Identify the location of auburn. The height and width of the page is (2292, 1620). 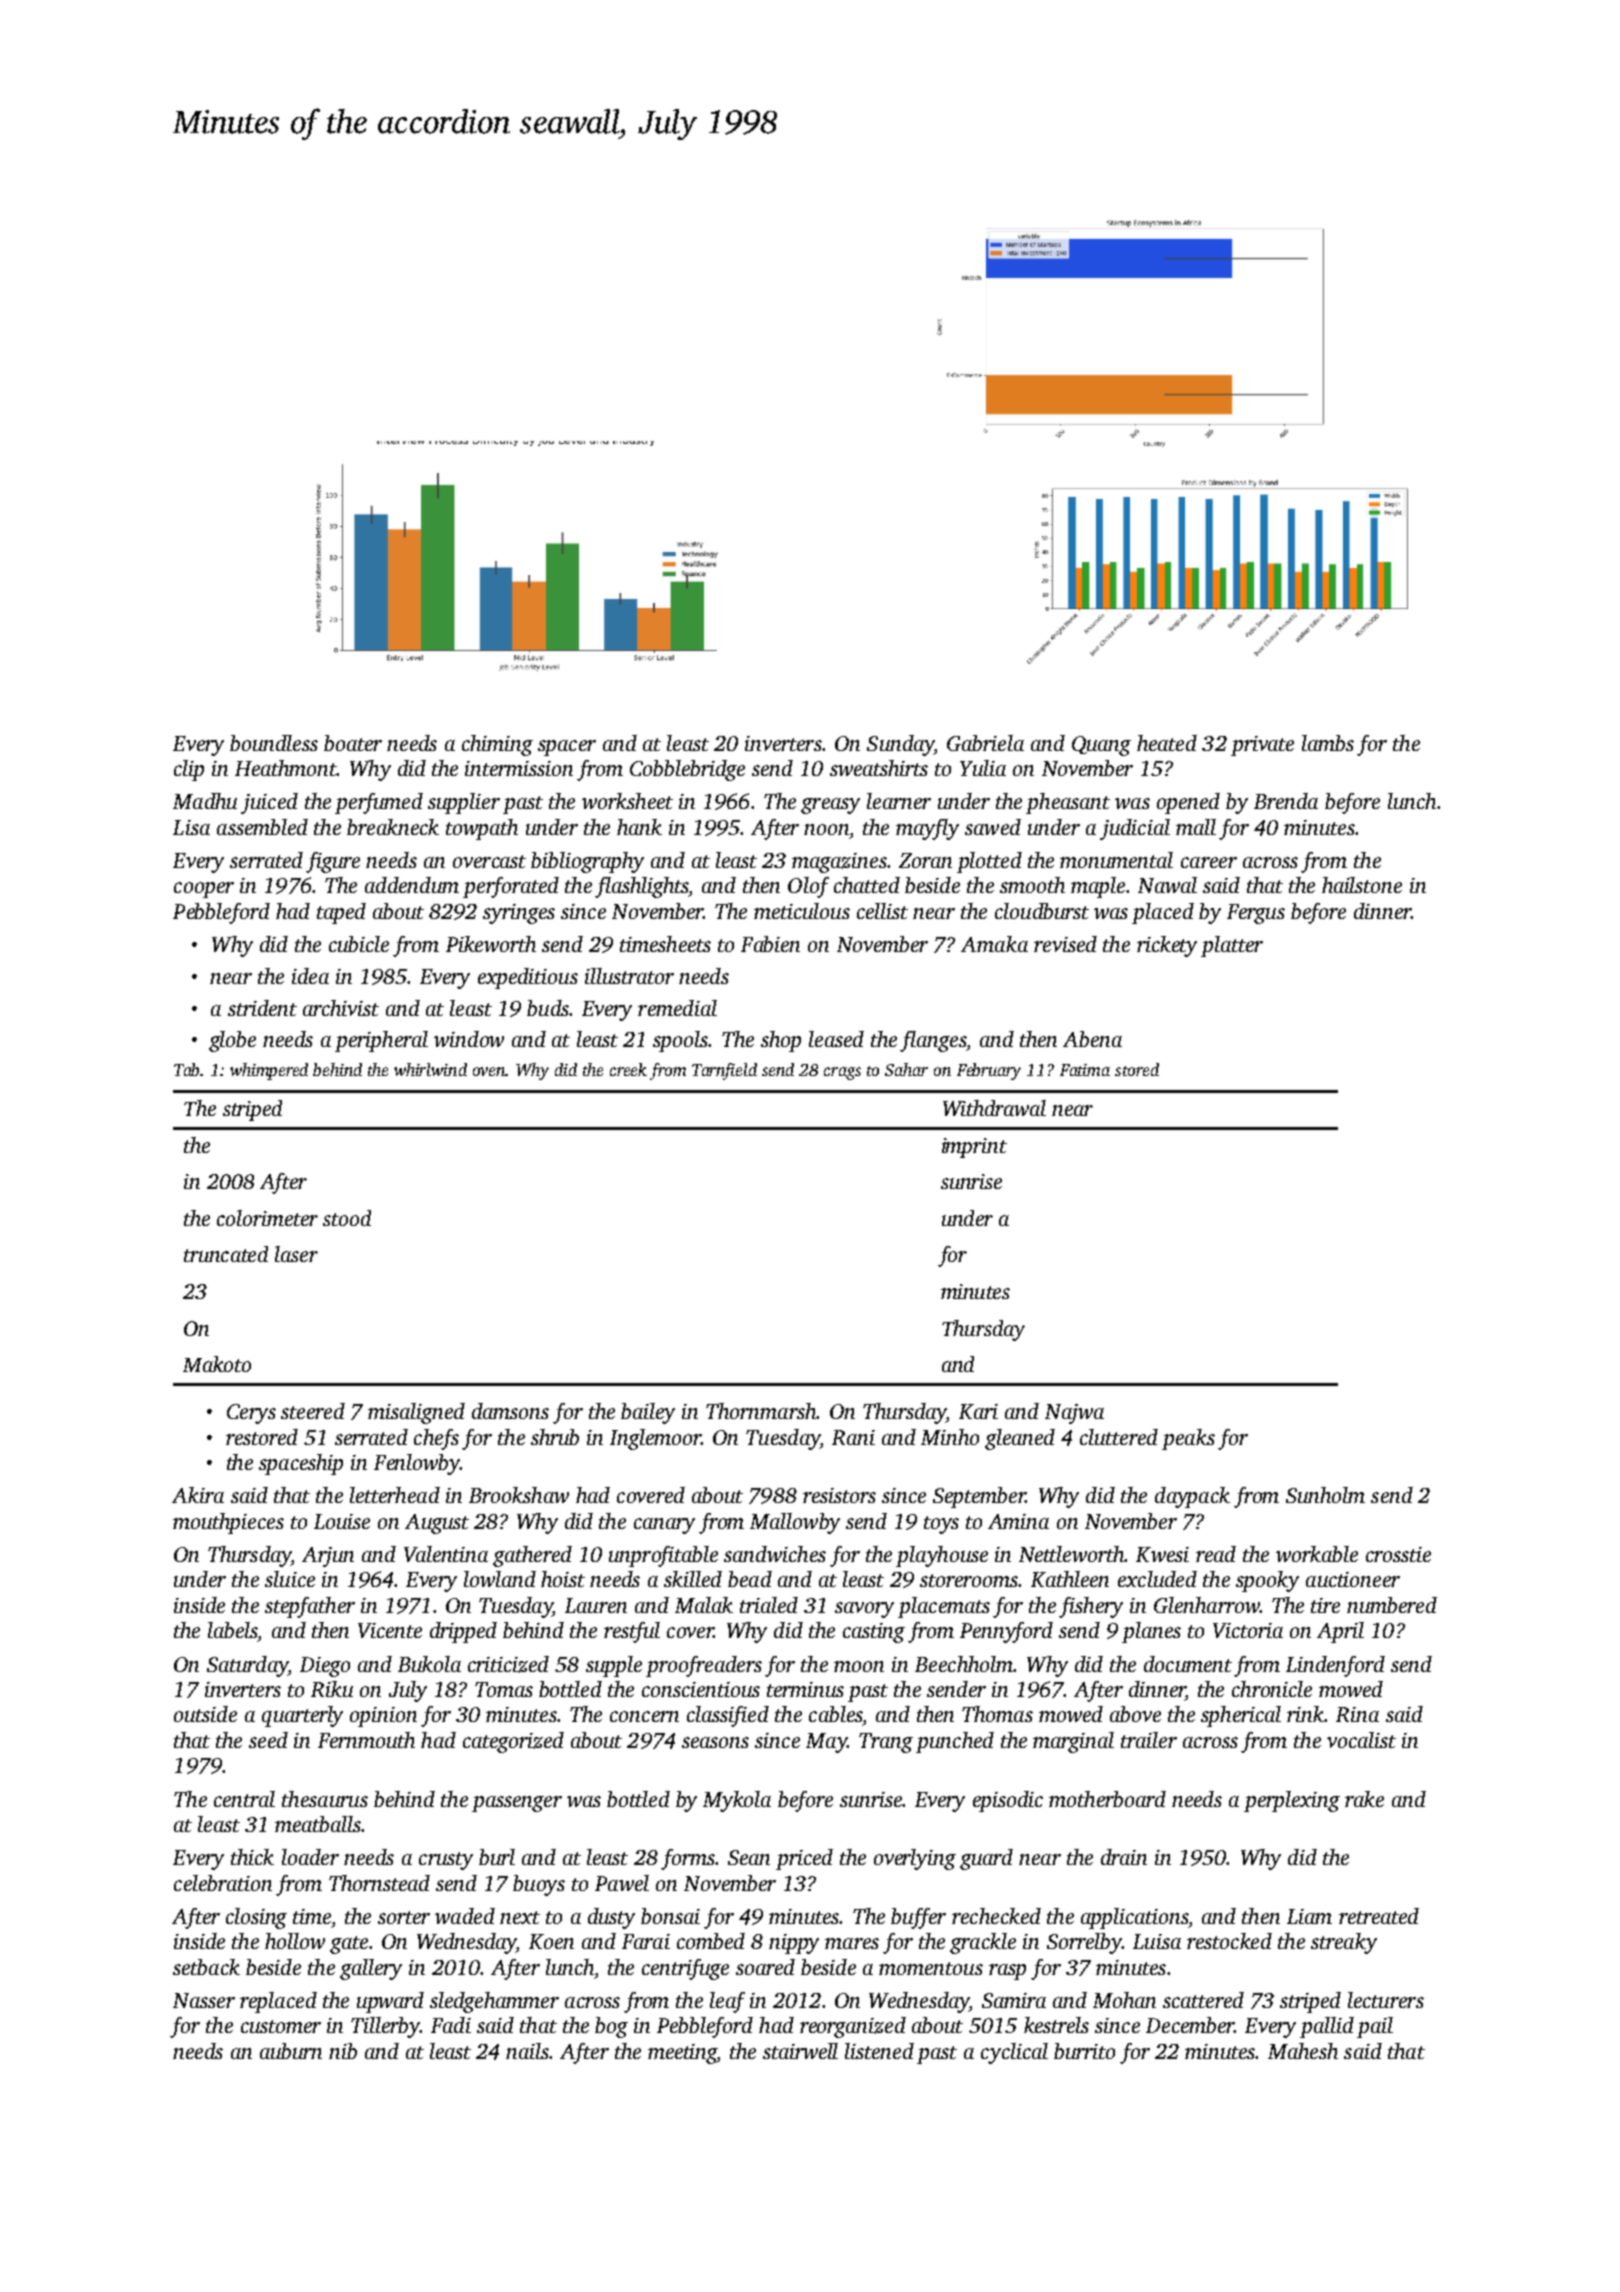
(291, 2051).
